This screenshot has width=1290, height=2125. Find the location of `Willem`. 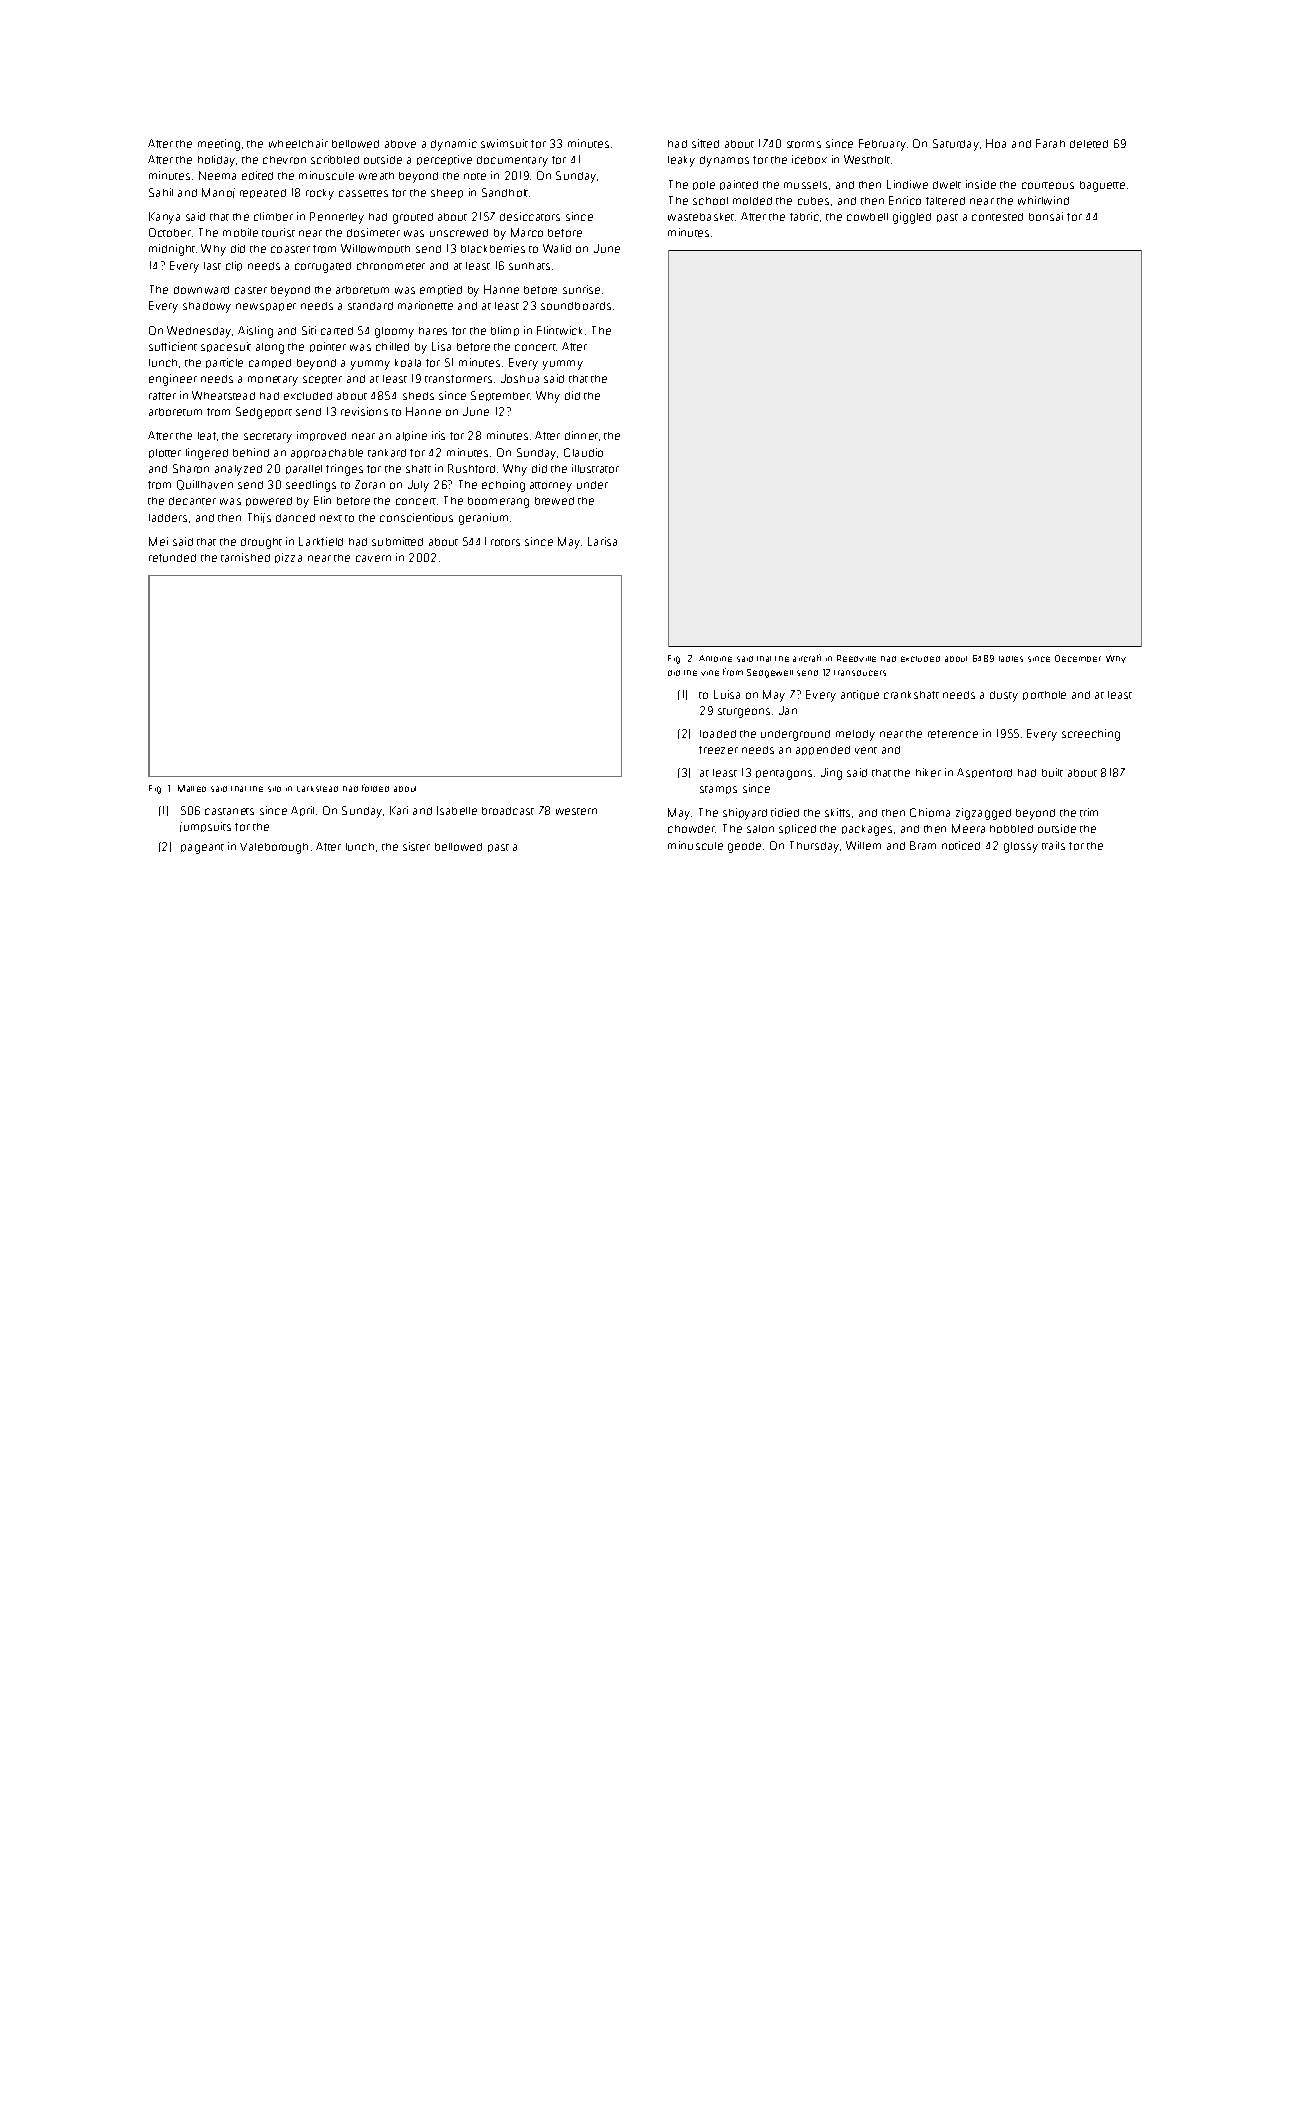

Willem is located at coordinates (863, 845).
